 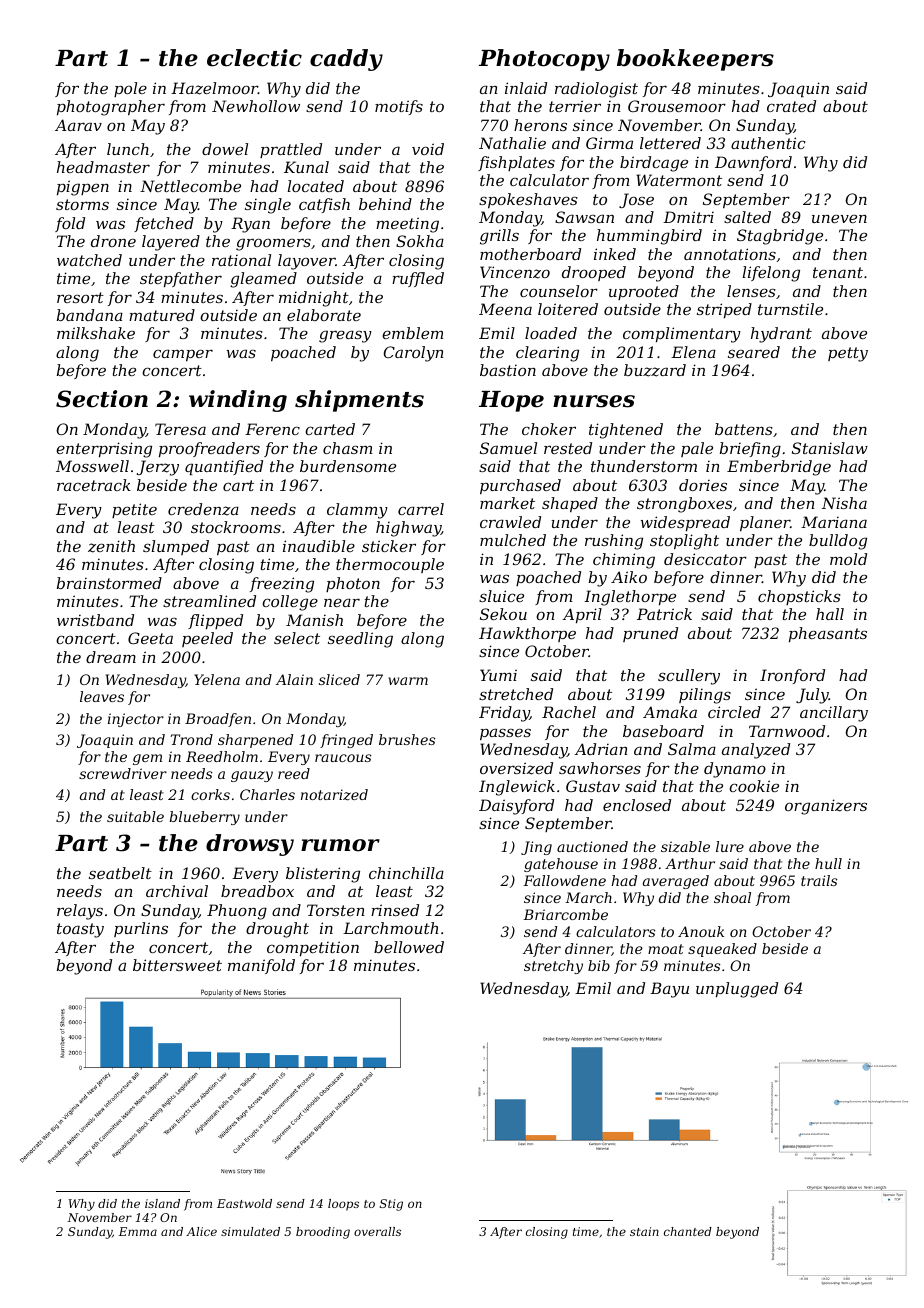 I want to click on Alice, so click(x=201, y=1231).
